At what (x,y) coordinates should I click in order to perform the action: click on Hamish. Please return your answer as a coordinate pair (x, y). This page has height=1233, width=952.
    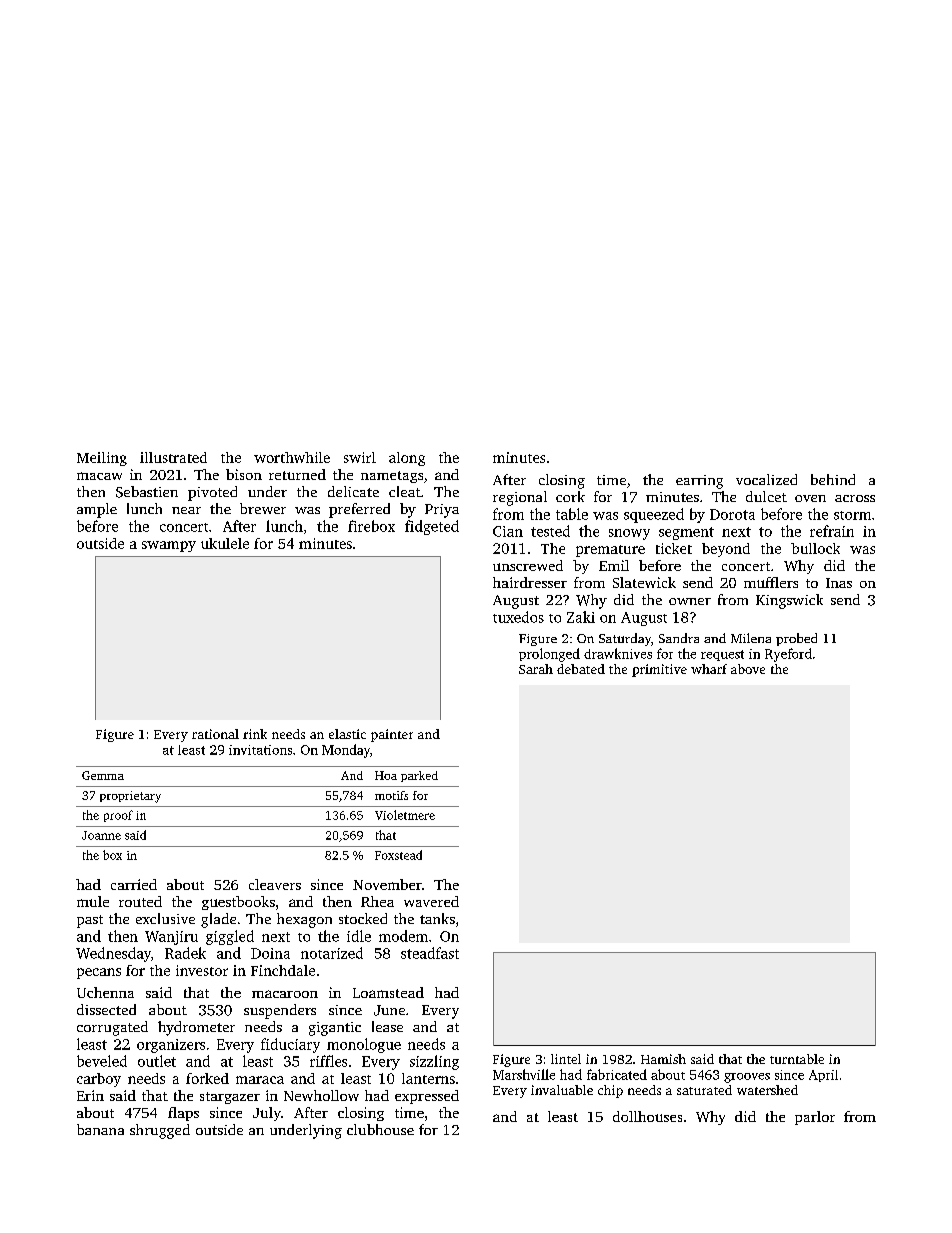
    Looking at the image, I should click on (663, 1059).
